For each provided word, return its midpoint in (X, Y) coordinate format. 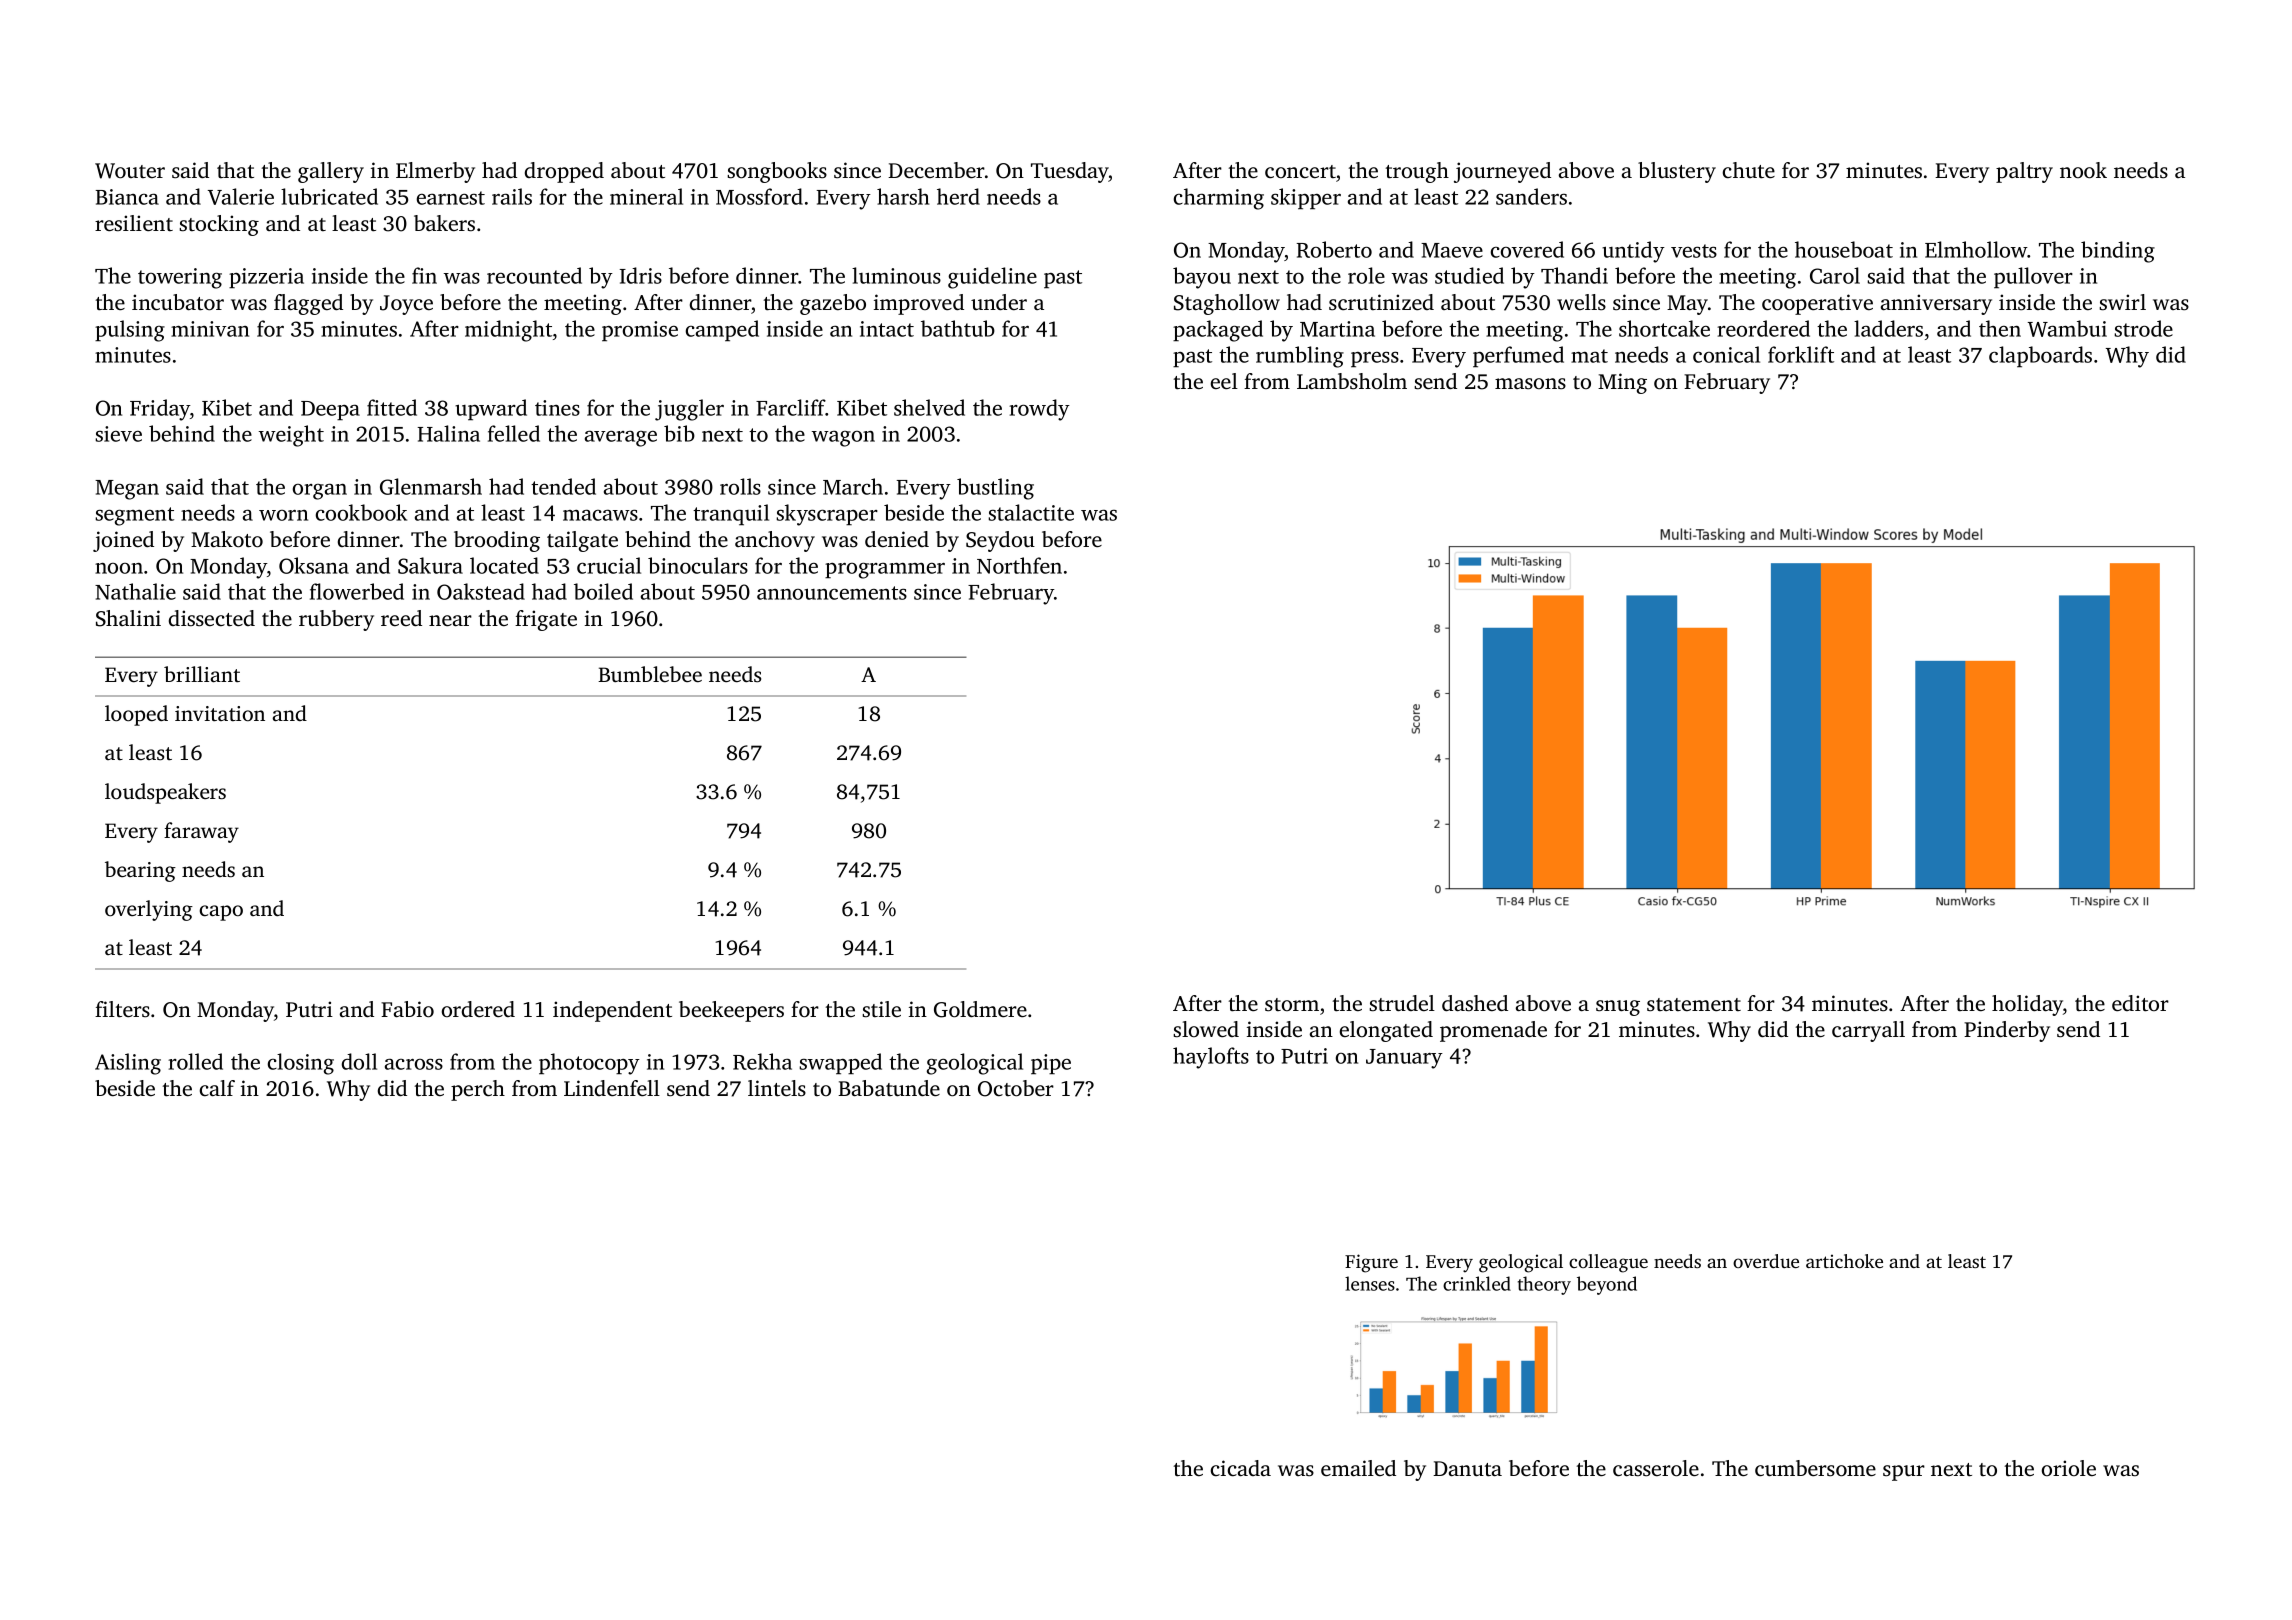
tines (557, 408)
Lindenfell (612, 1088)
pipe (1051, 1064)
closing (301, 1064)
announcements (832, 593)
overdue (1766, 1261)
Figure (1371, 1263)
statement (1694, 1004)
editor (2140, 1003)
